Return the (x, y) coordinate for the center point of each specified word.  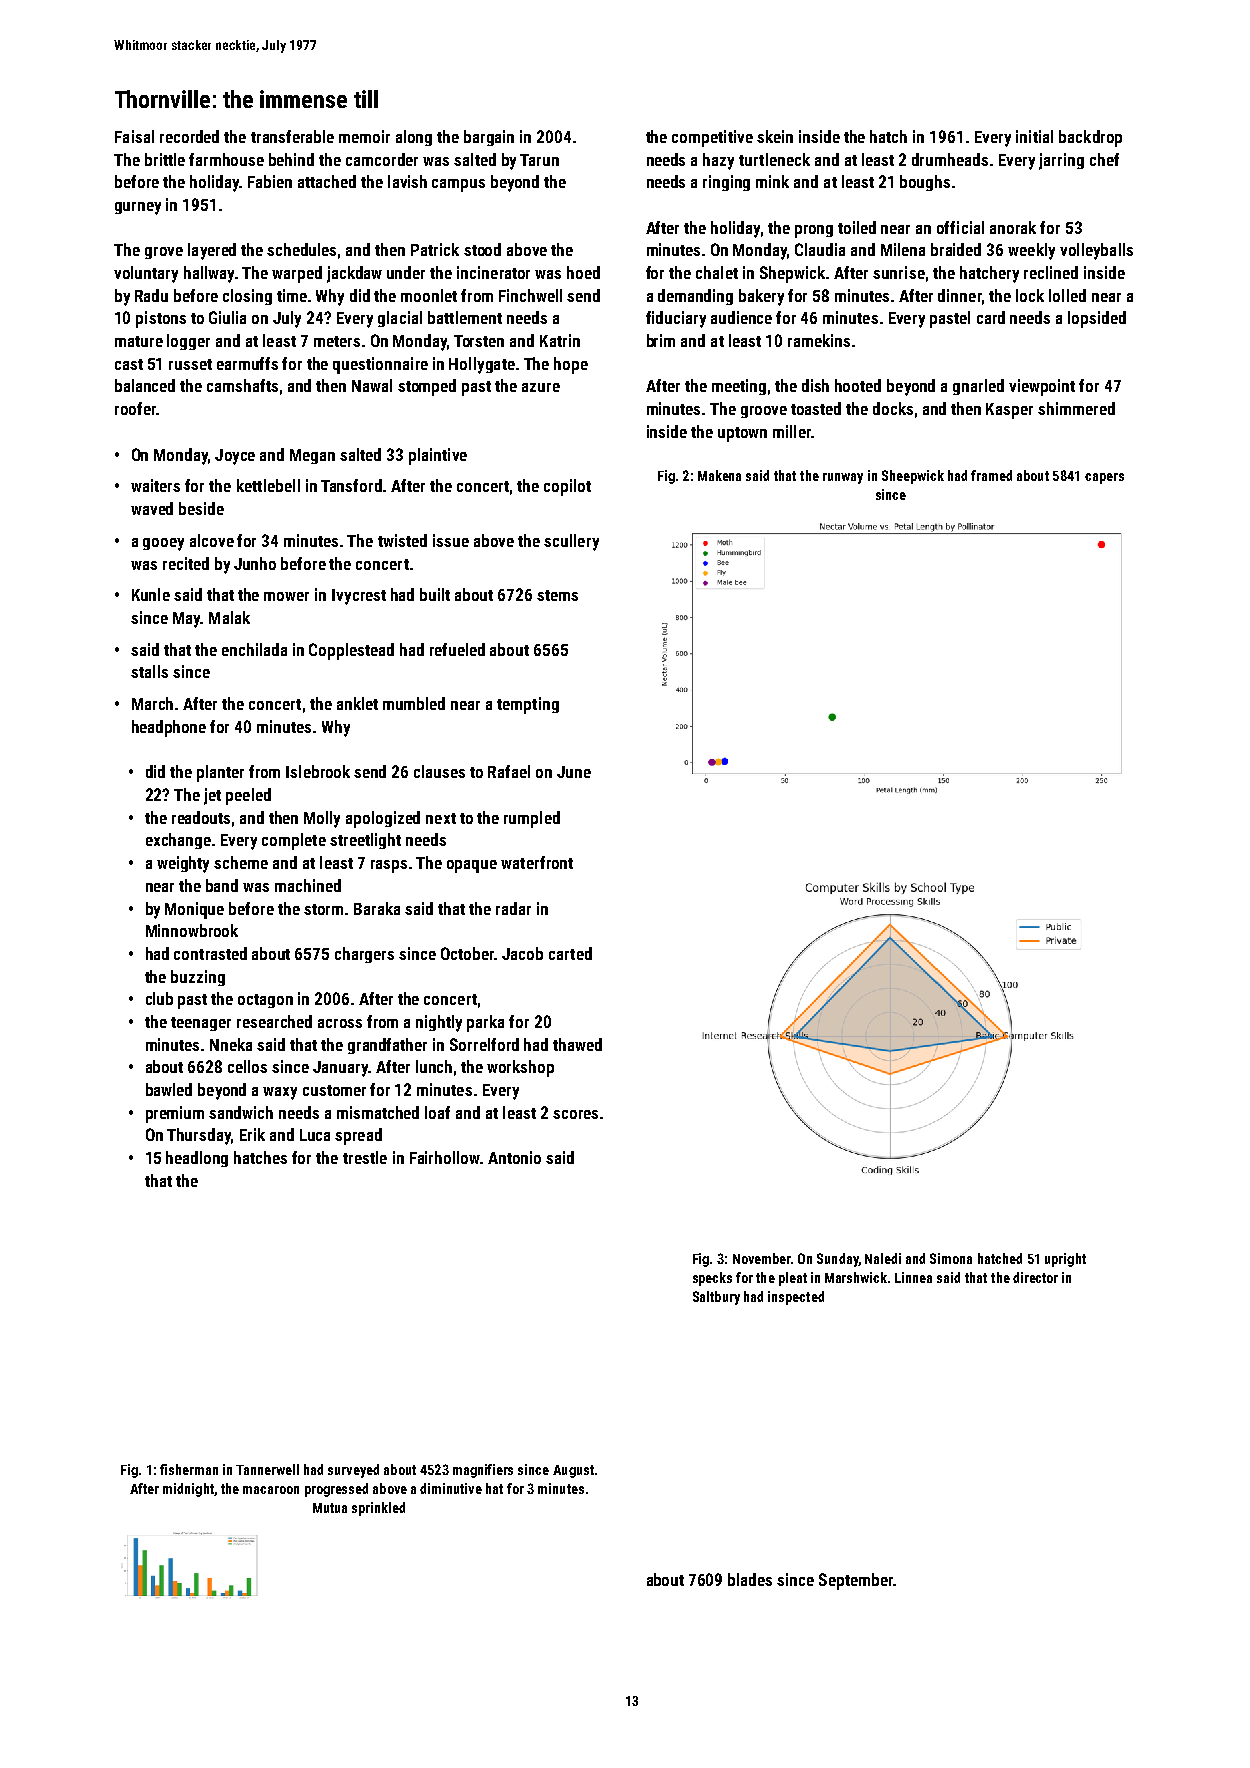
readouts (201, 817)
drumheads (950, 159)
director (1035, 1277)
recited (186, 563)
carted (570, 953)
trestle (365, 1157)
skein (775, 136)
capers (1104, 478)
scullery (571, 542)
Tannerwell (267, 1469)
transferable (292, 136)
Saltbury (716, 1298)
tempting (528, 705)
